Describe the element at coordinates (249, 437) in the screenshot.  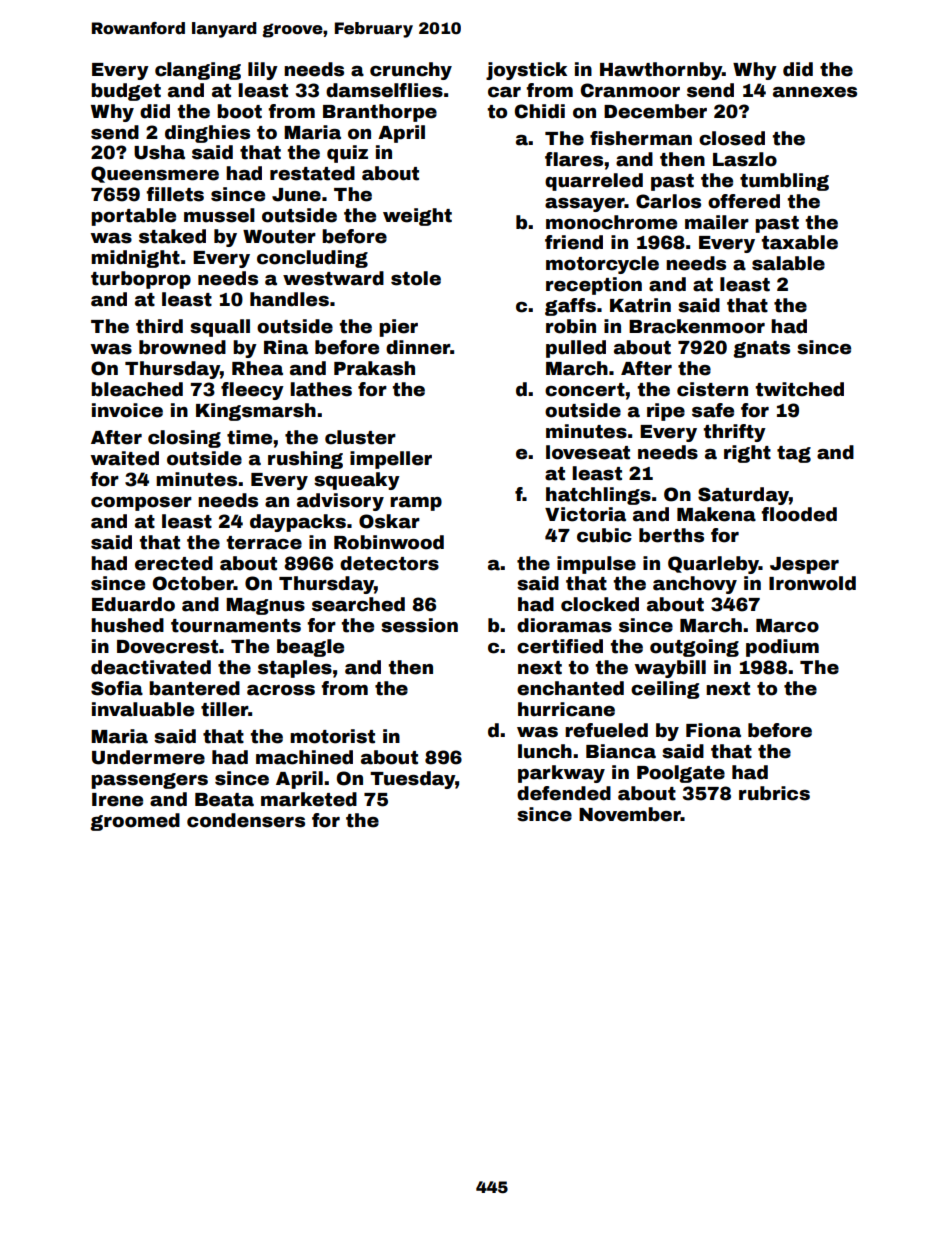
I see `time` at that location.
